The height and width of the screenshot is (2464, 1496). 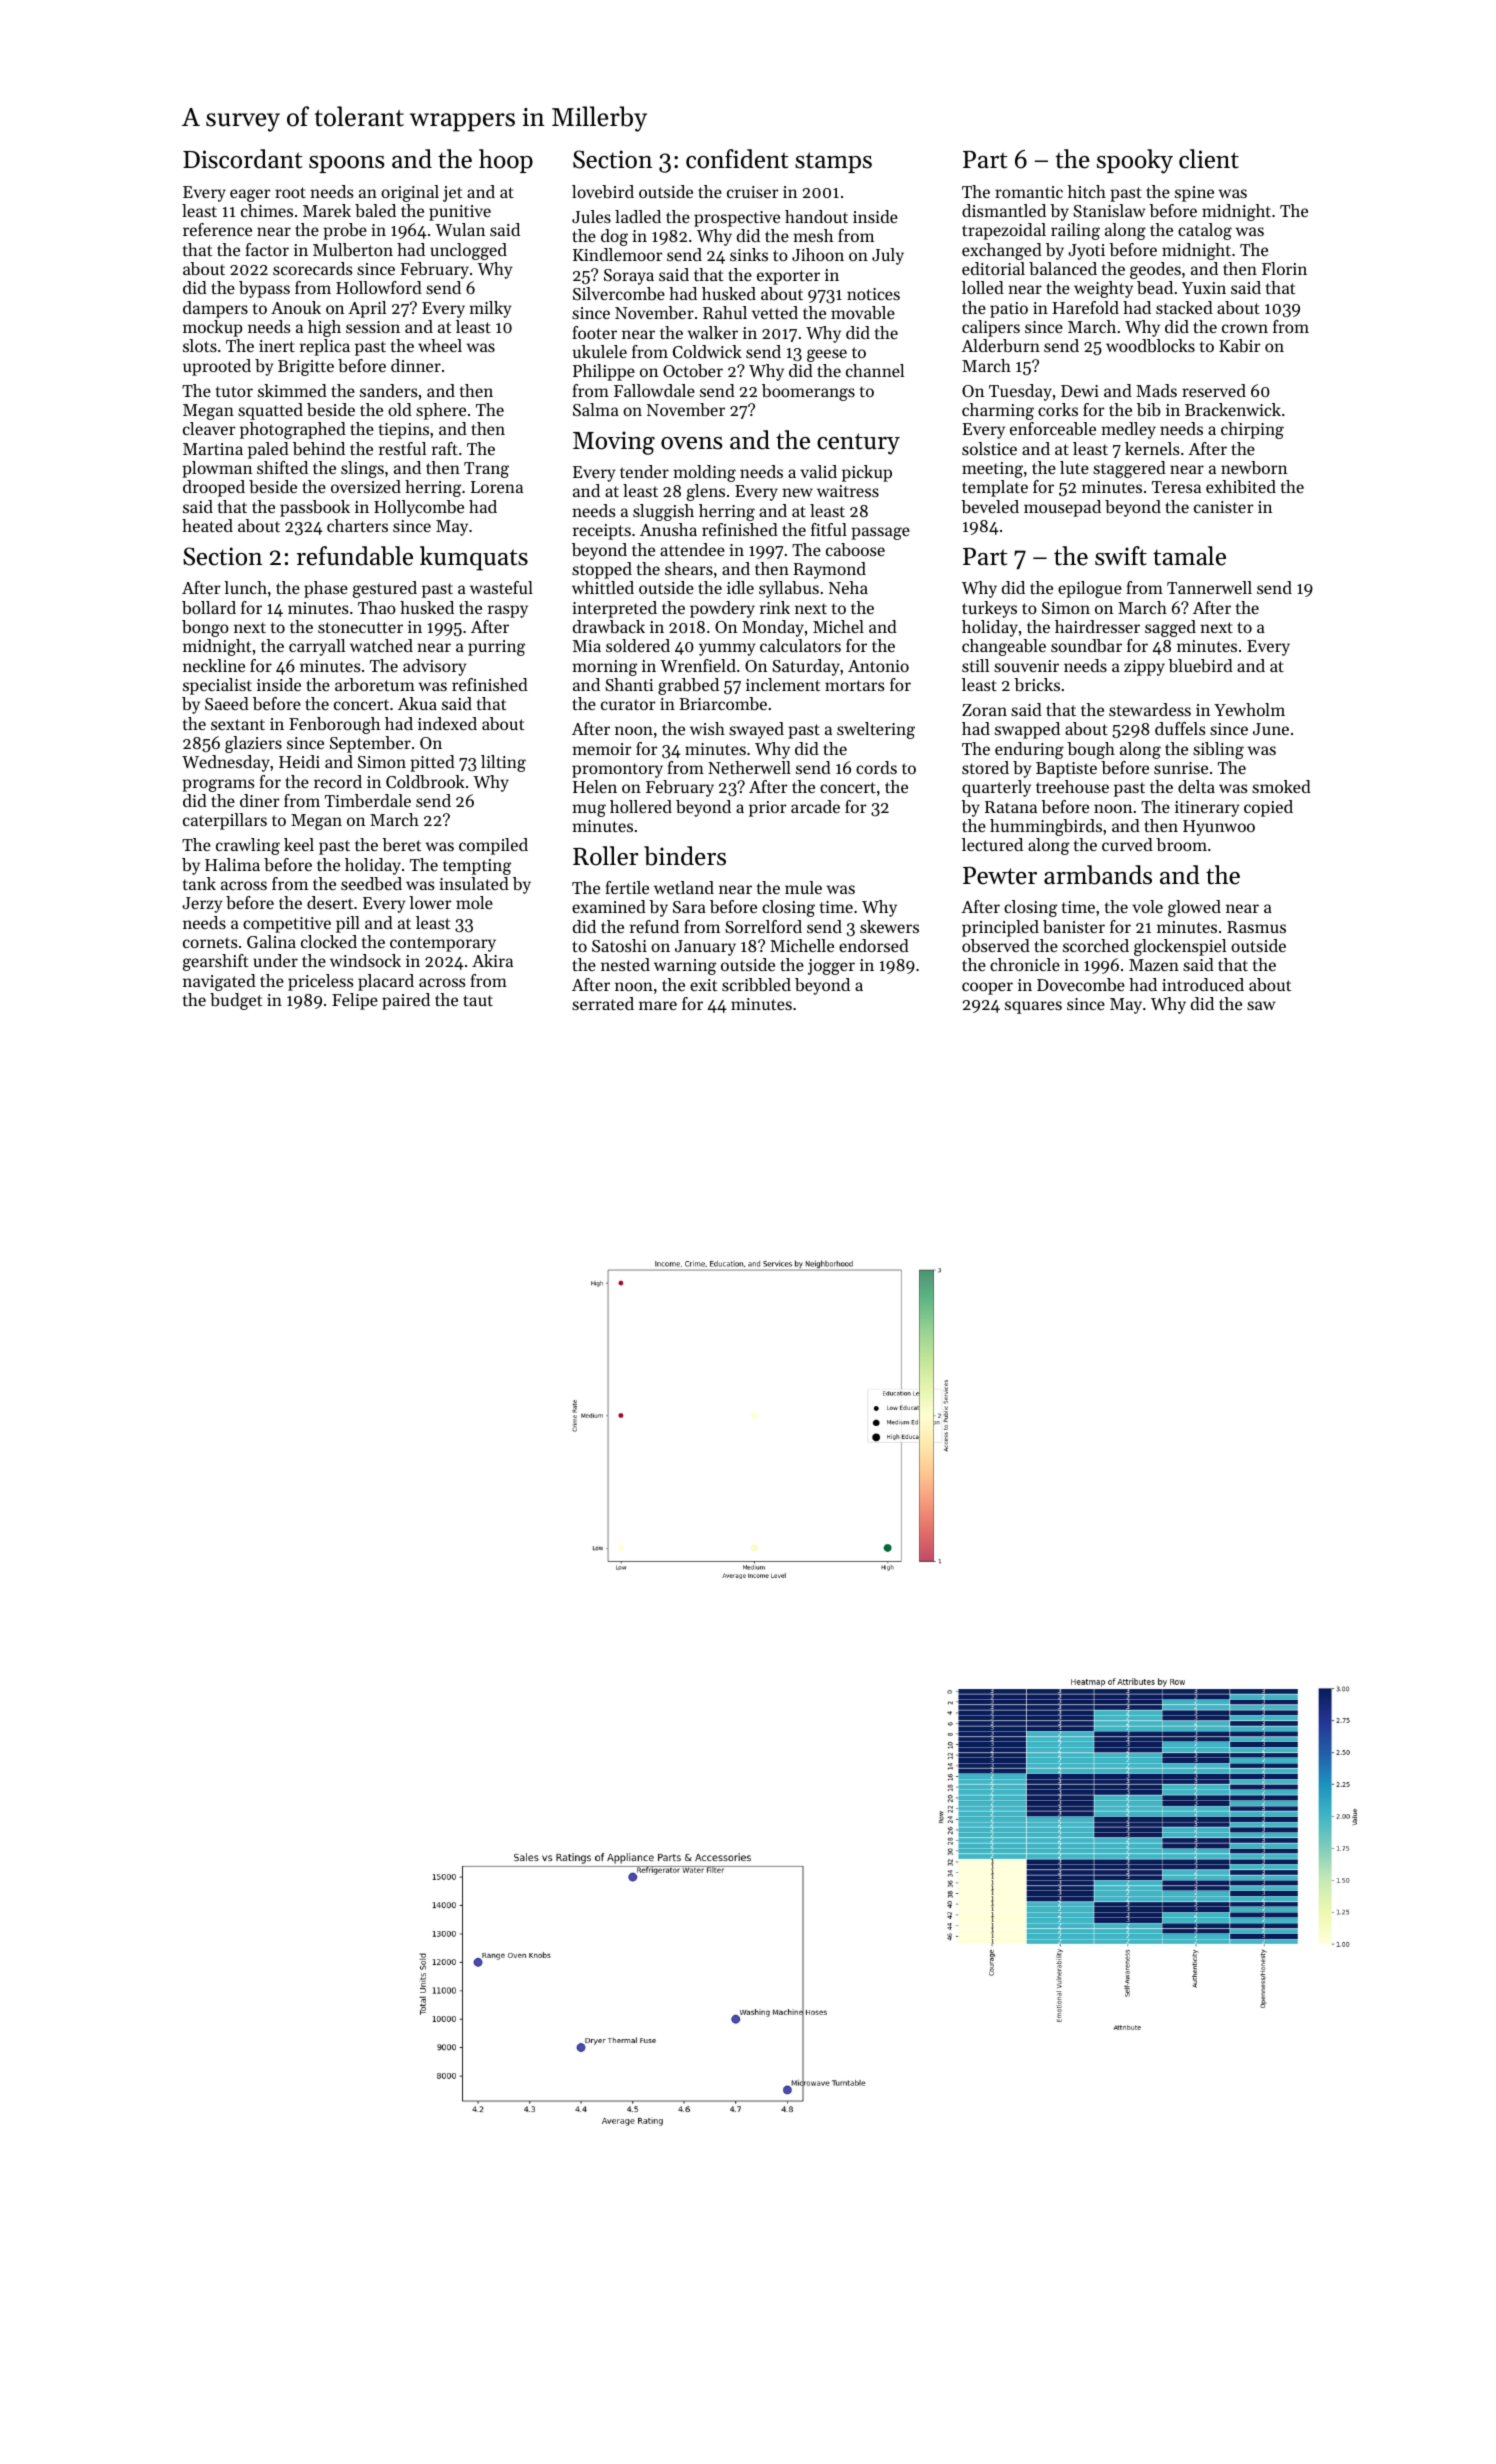 I want to click on watched, so click(x=381, y=645).
